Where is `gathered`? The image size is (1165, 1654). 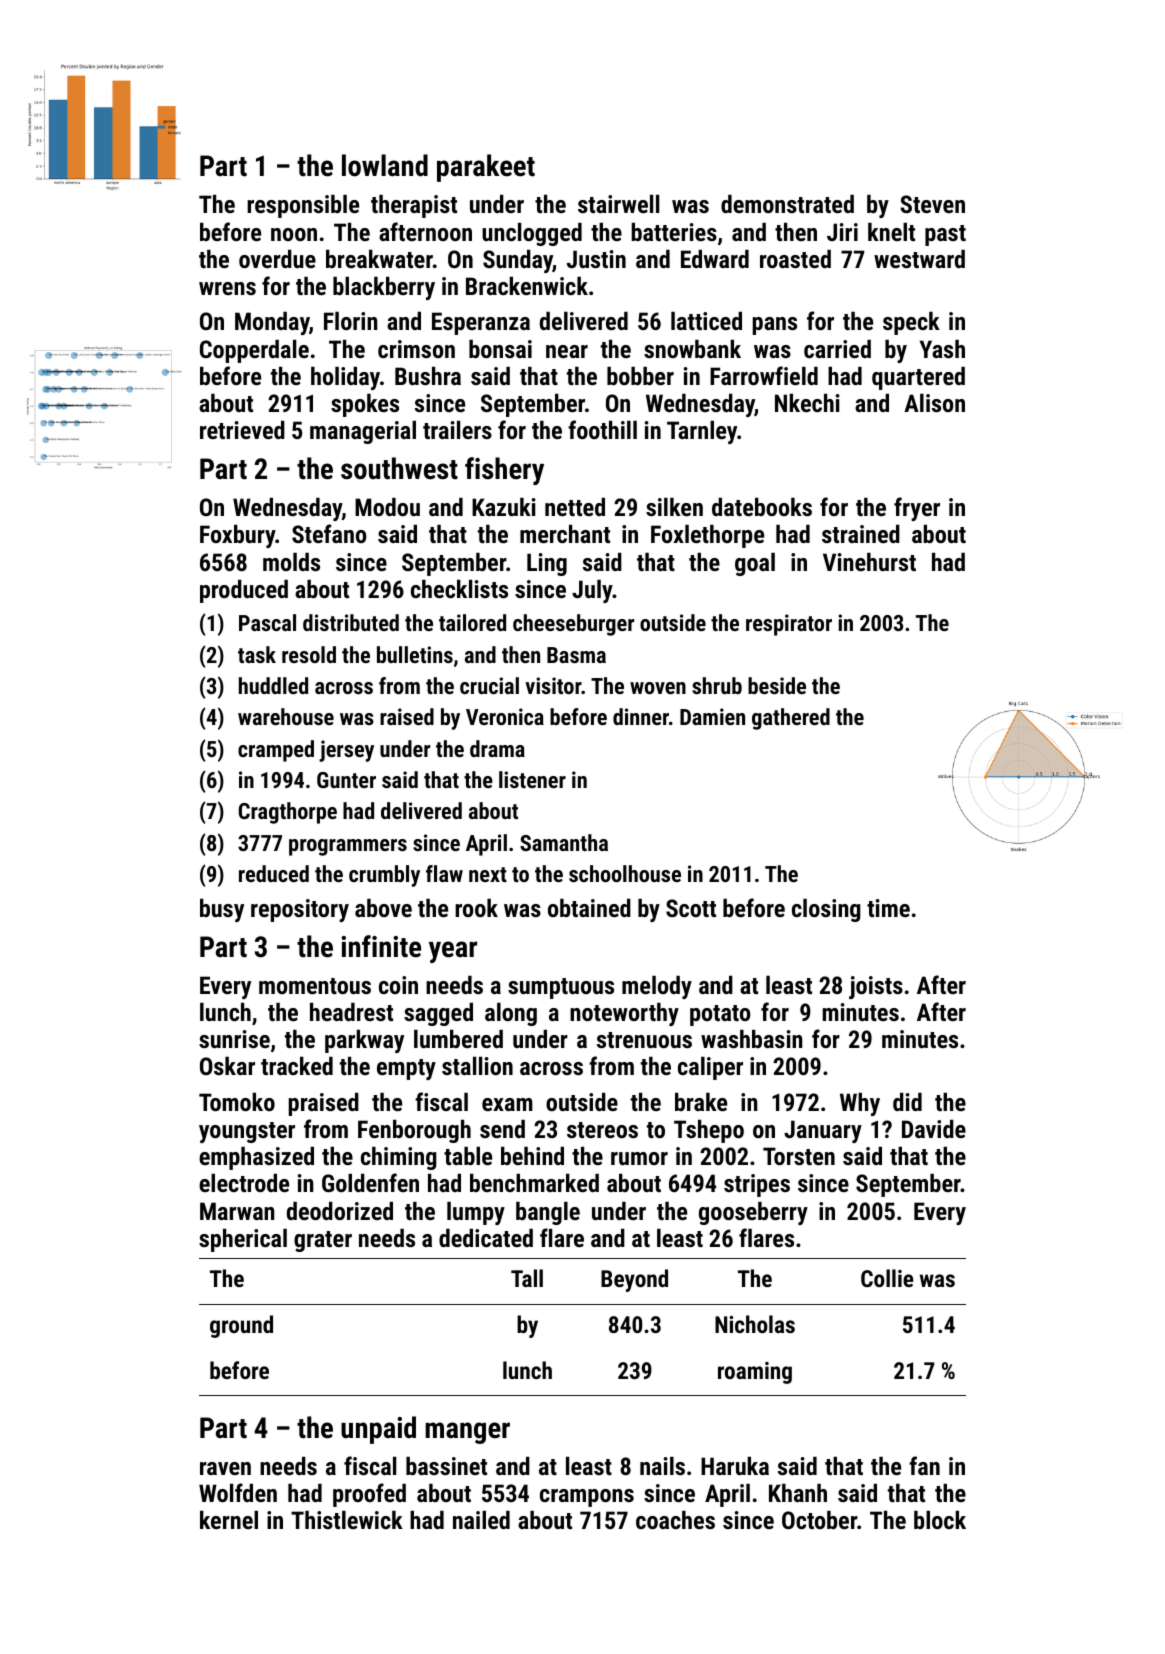 gathered is located at coordinates (791, 719).
